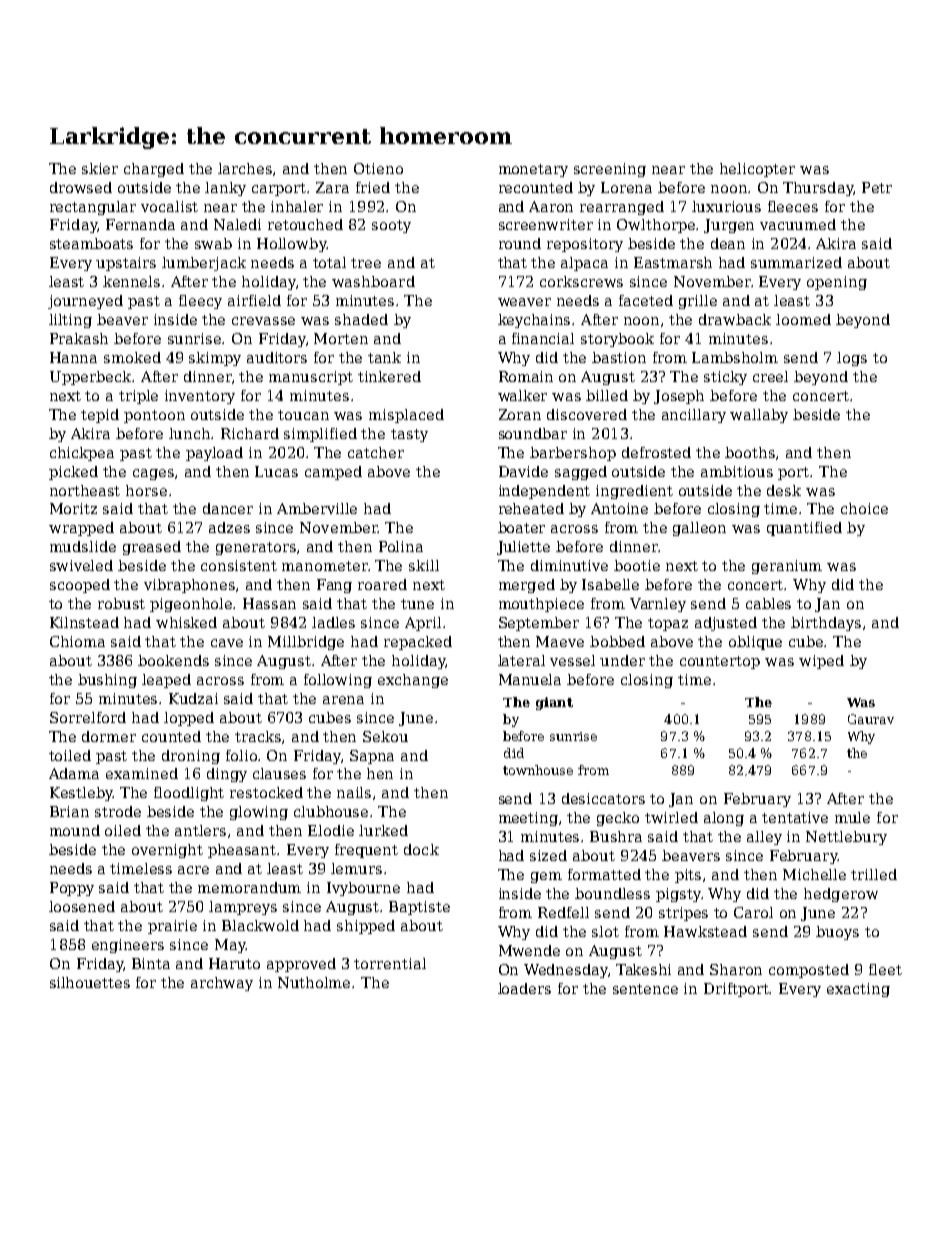 The width and height of the screenshot is (952, 1233). What do you see at coordinates (826, 624) in the screenshot?
I see `birthdays` at bounding box center [826, 624].
